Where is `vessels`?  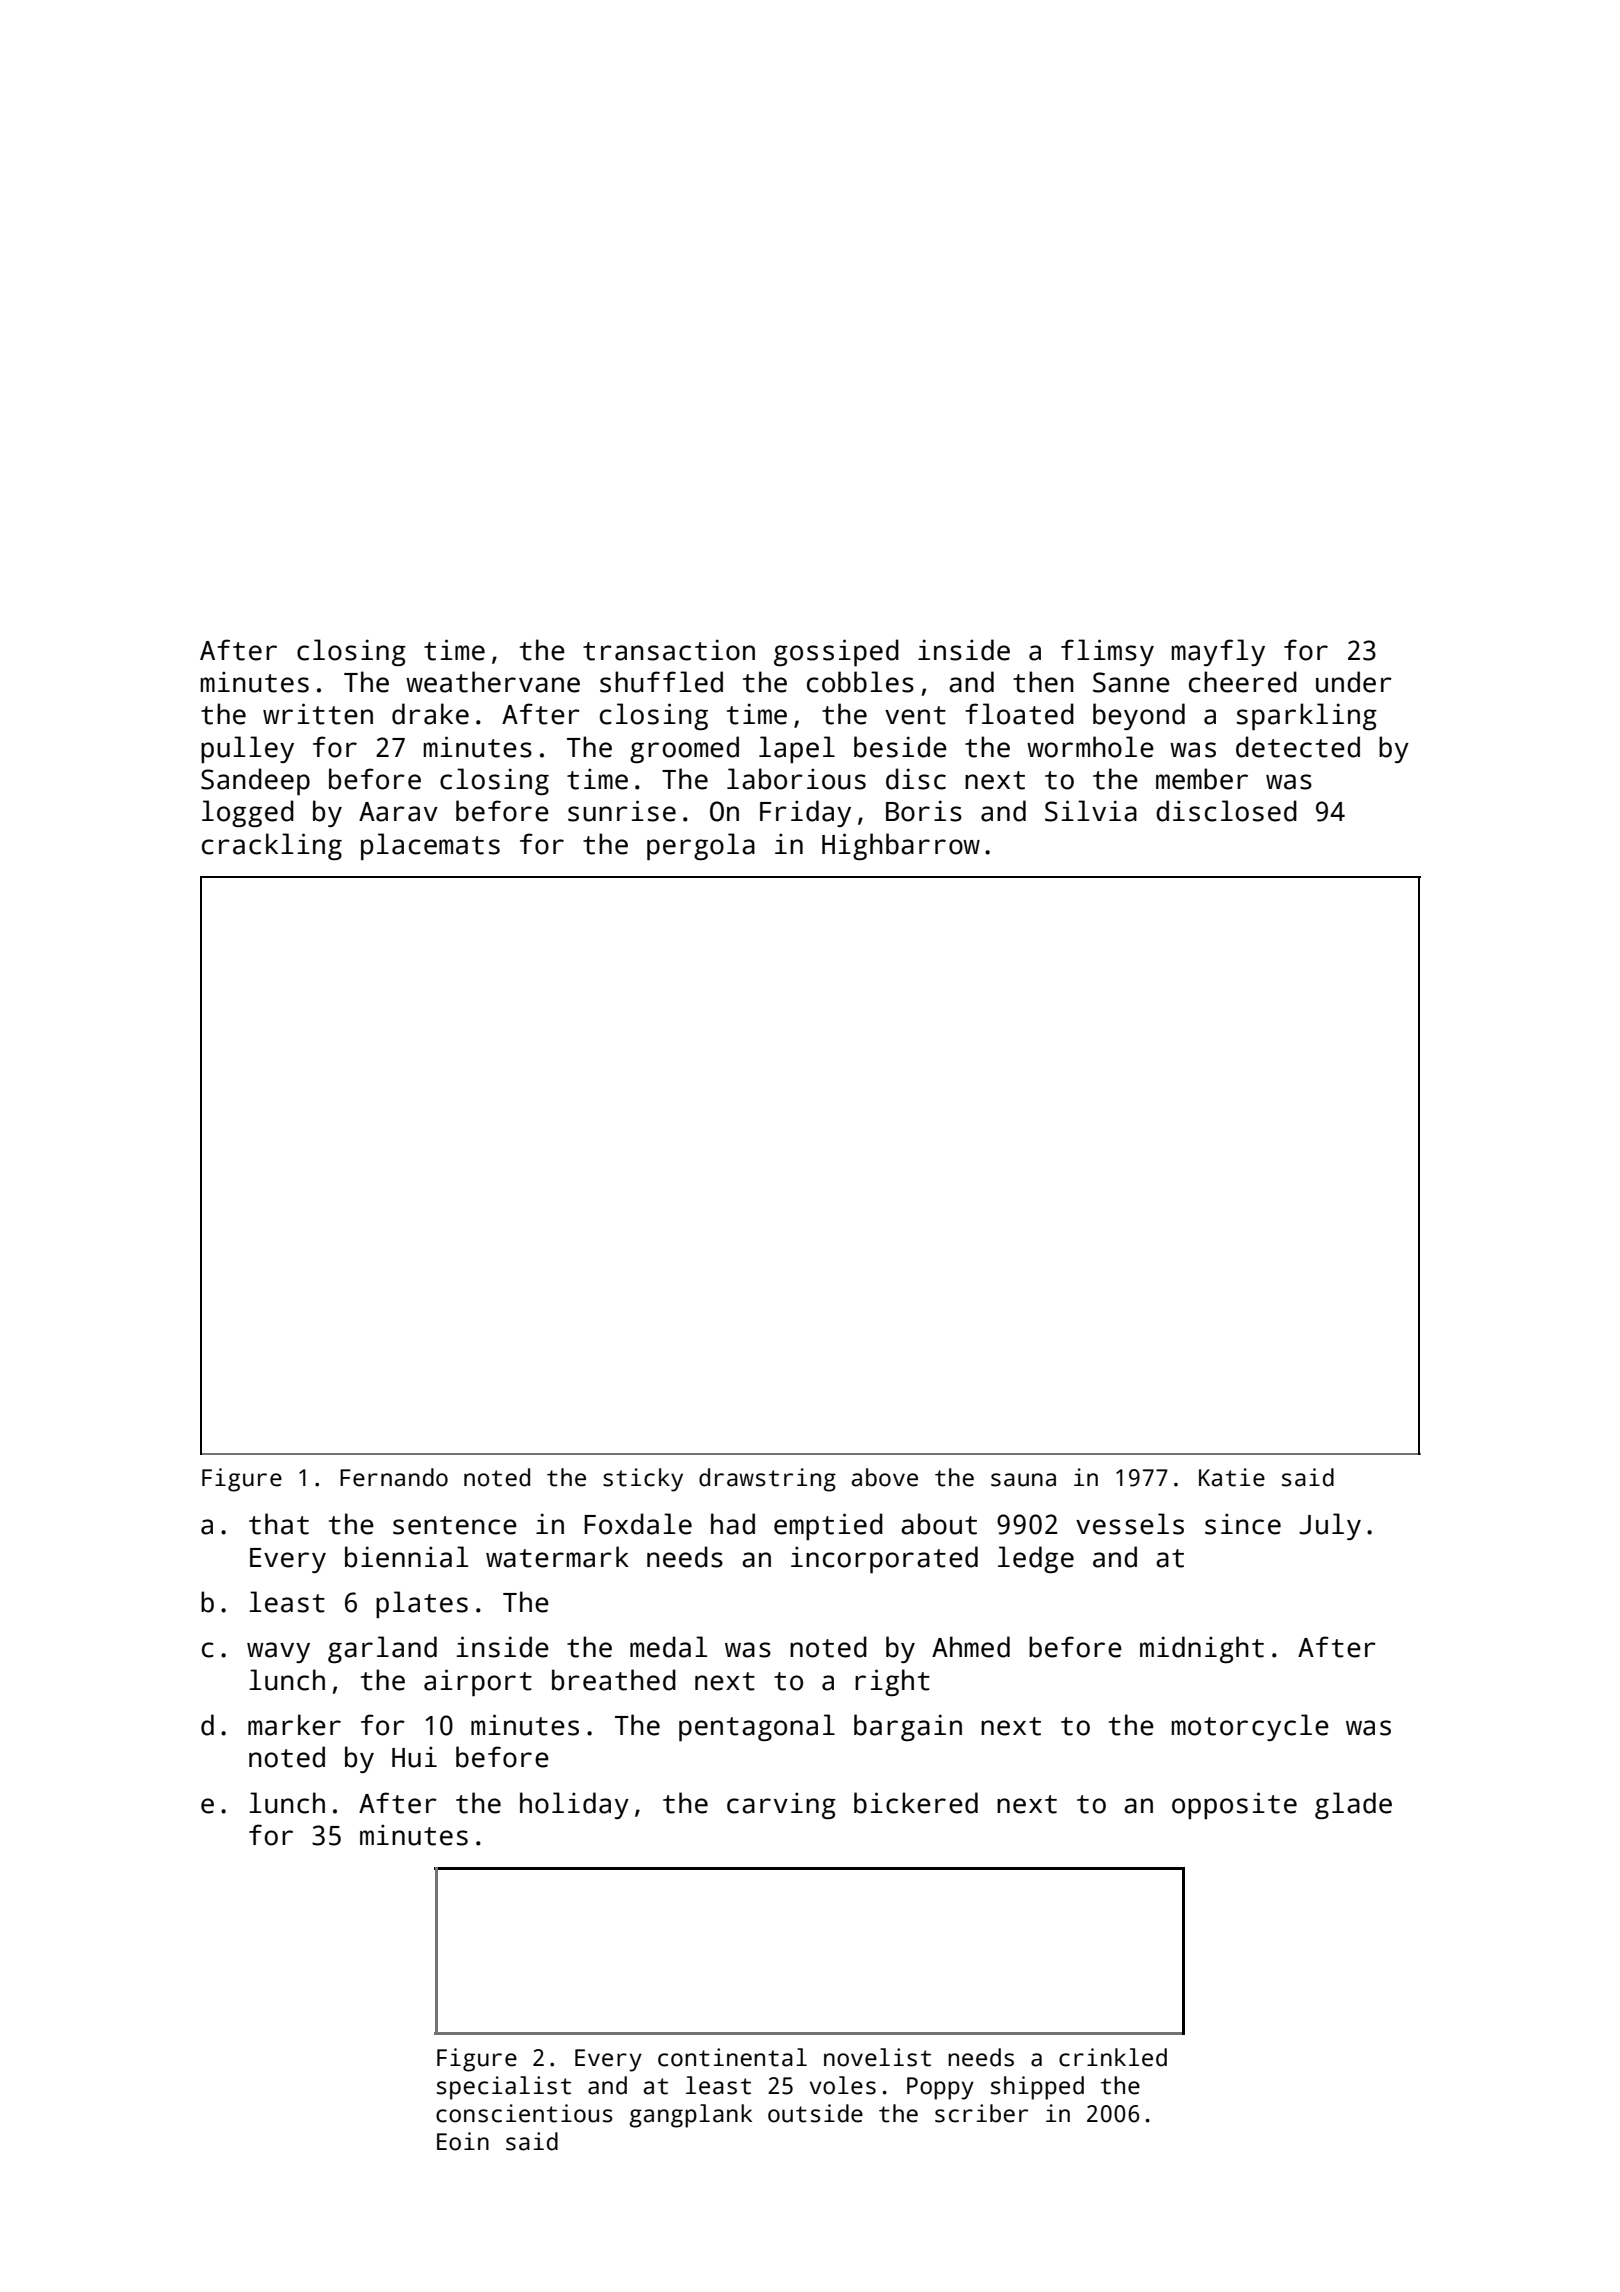
vessels is located at coordinates (1130, 1524).
